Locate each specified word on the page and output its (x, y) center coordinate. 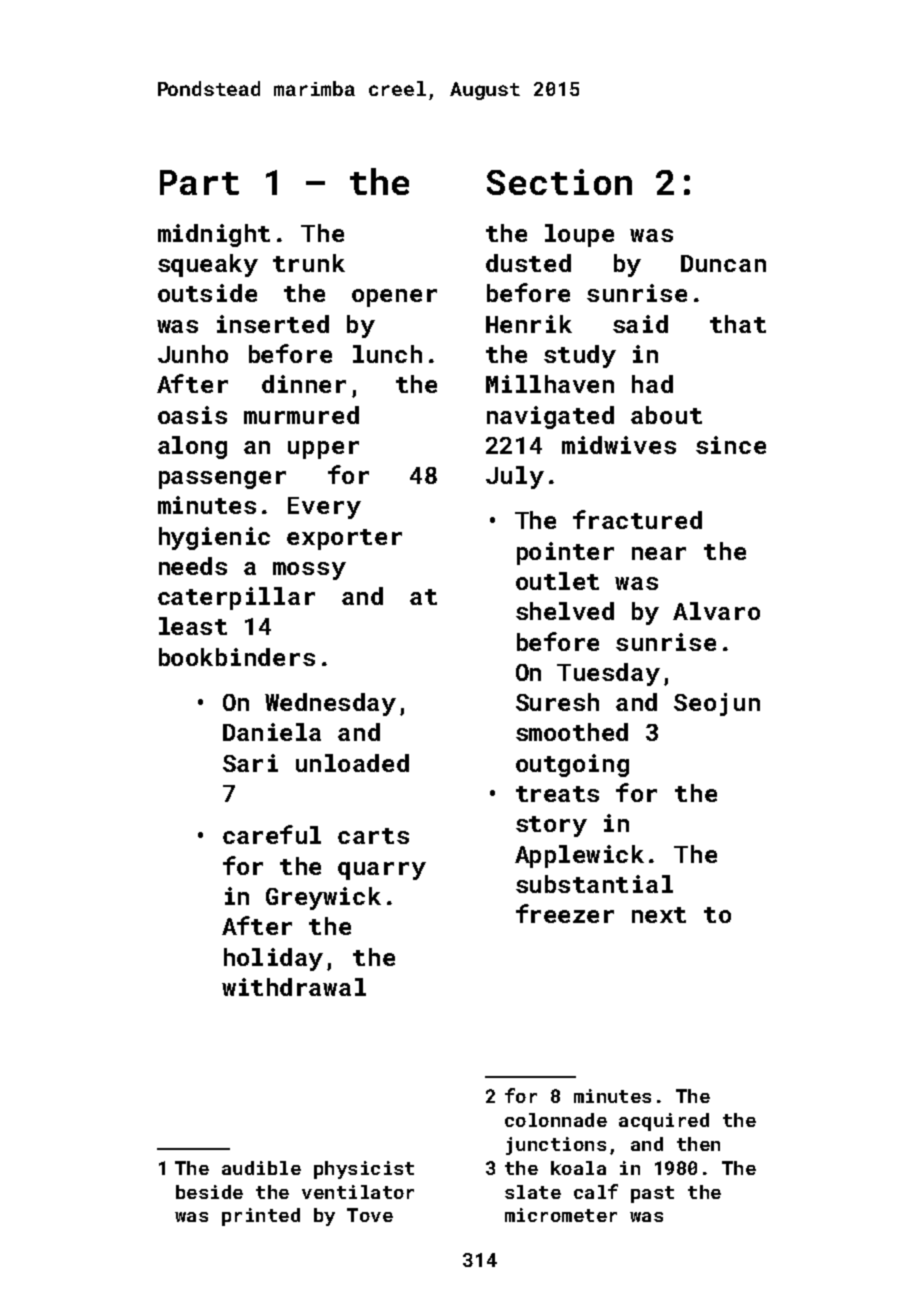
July (515, 477)
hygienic (214, 538)
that (738, 324)
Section (559, 182)
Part (199, 182)
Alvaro (716, 611)
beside (209, 1192)
